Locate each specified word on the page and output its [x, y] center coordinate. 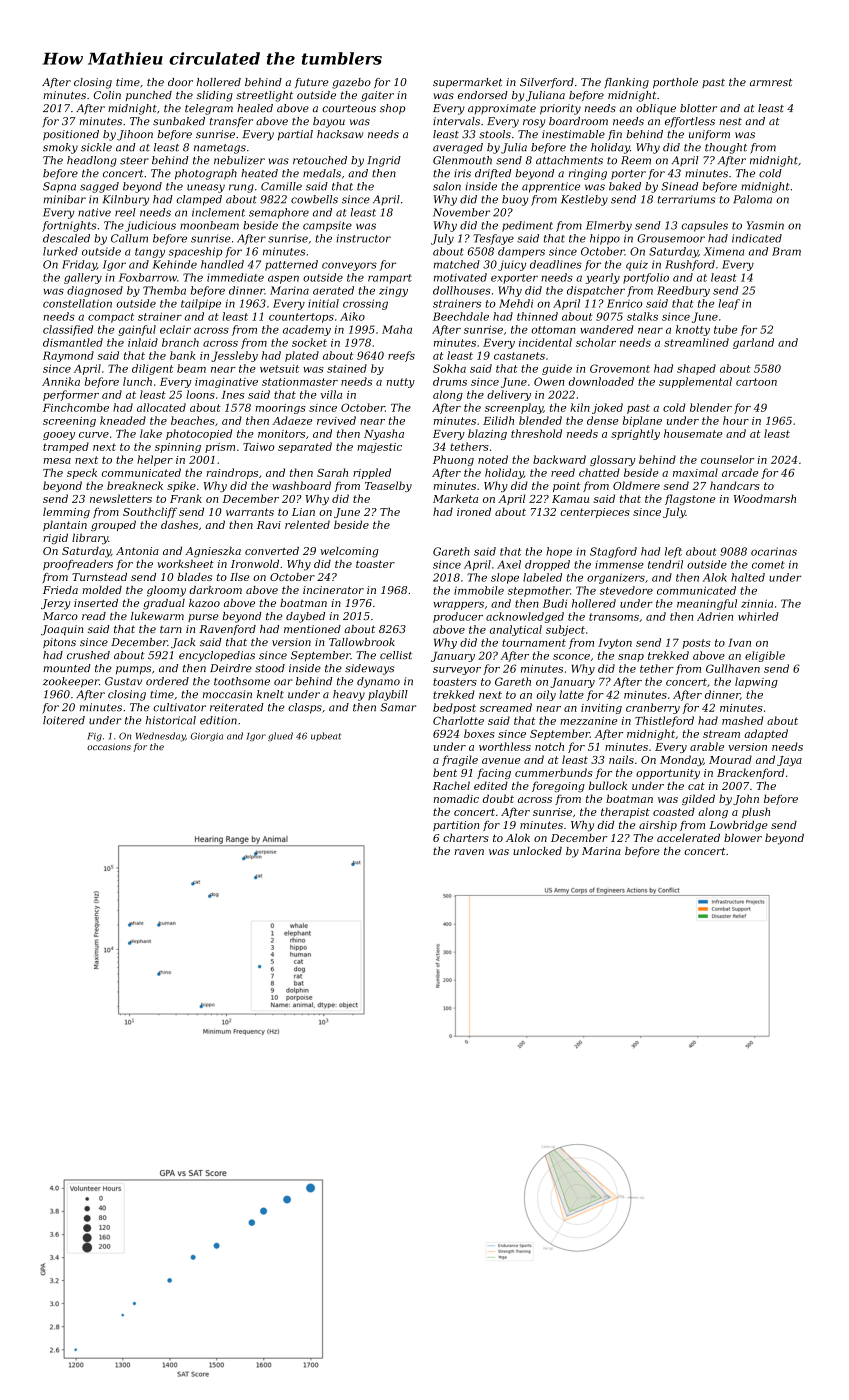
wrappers [459, 606]
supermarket [468, 83]
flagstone [690, 499]
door [180, 82]
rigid [55, 539]
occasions [109, 746]
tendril [665, 564]
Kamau [570, 499]
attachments [569, 160]
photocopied [199, 434]
